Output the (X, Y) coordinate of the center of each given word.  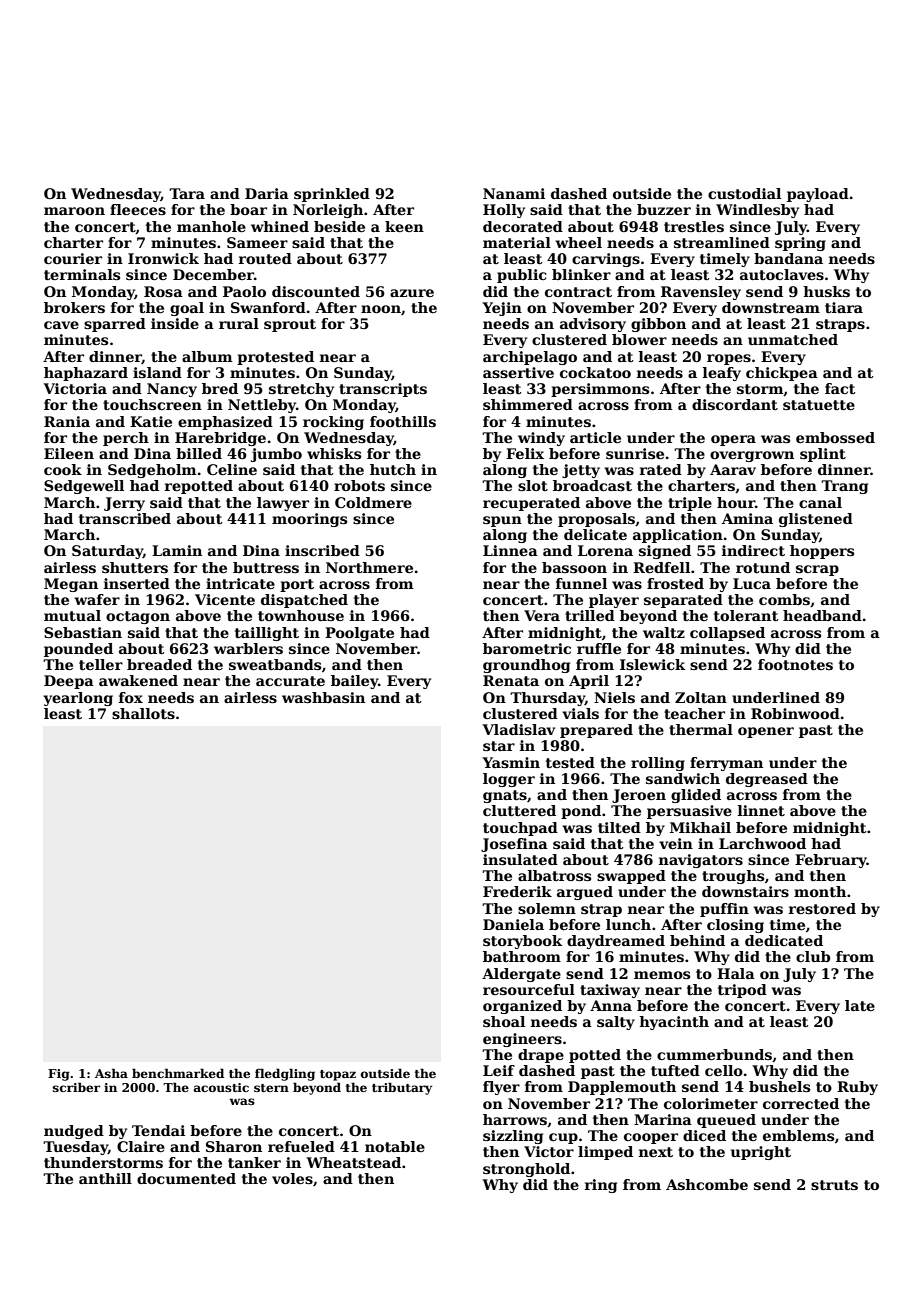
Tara (187, 193)
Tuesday (75, 1148)
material (517, 242)
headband (822, 615)
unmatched (793, 339)
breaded (159, 664)
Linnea (510, 550)
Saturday (107, 552)
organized (522, 1007)
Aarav (733, 469)
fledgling (285, 1074)
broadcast (592, 485)
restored (822, 908)
